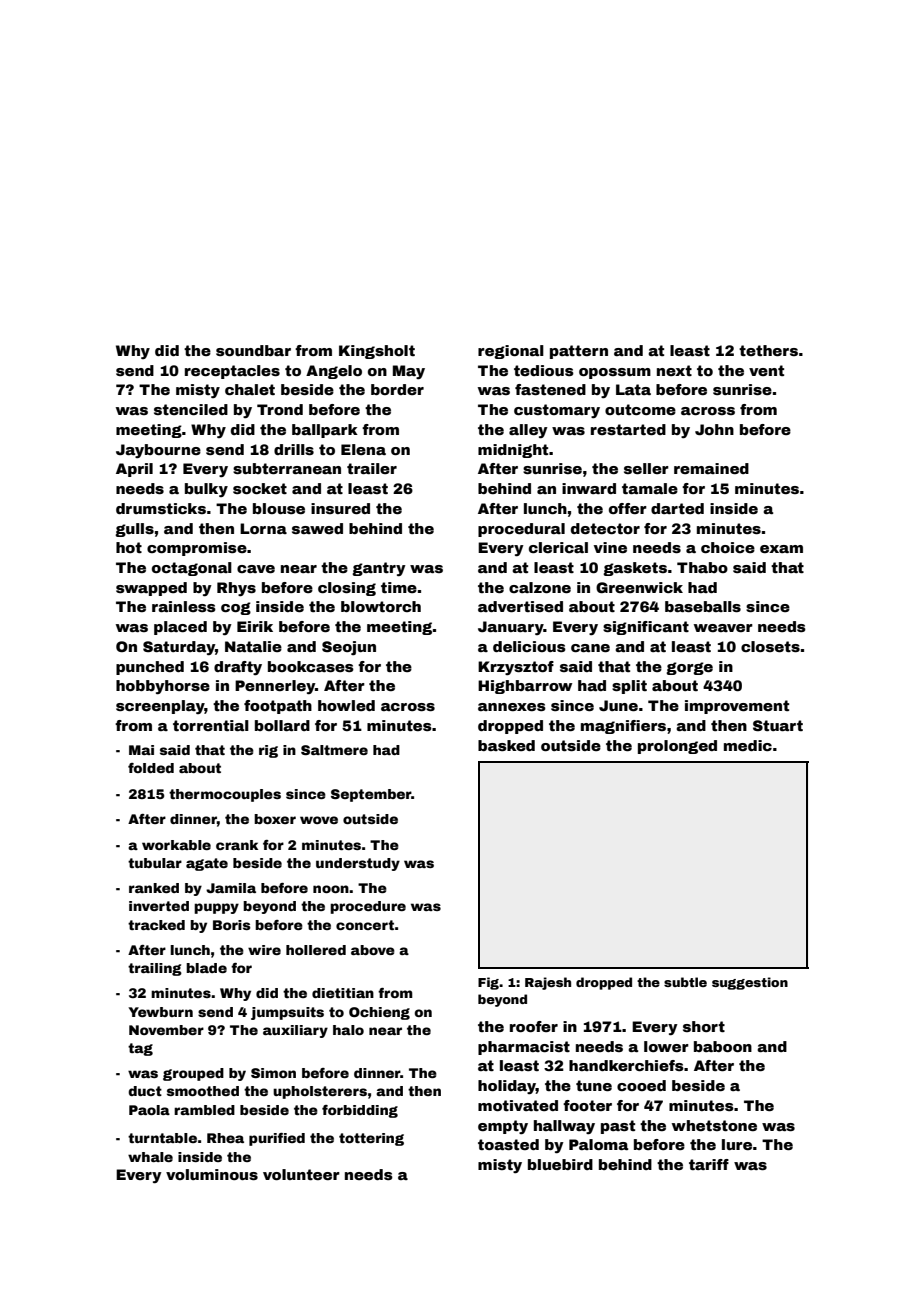  I want to click on tedious, so click(544, 370).
